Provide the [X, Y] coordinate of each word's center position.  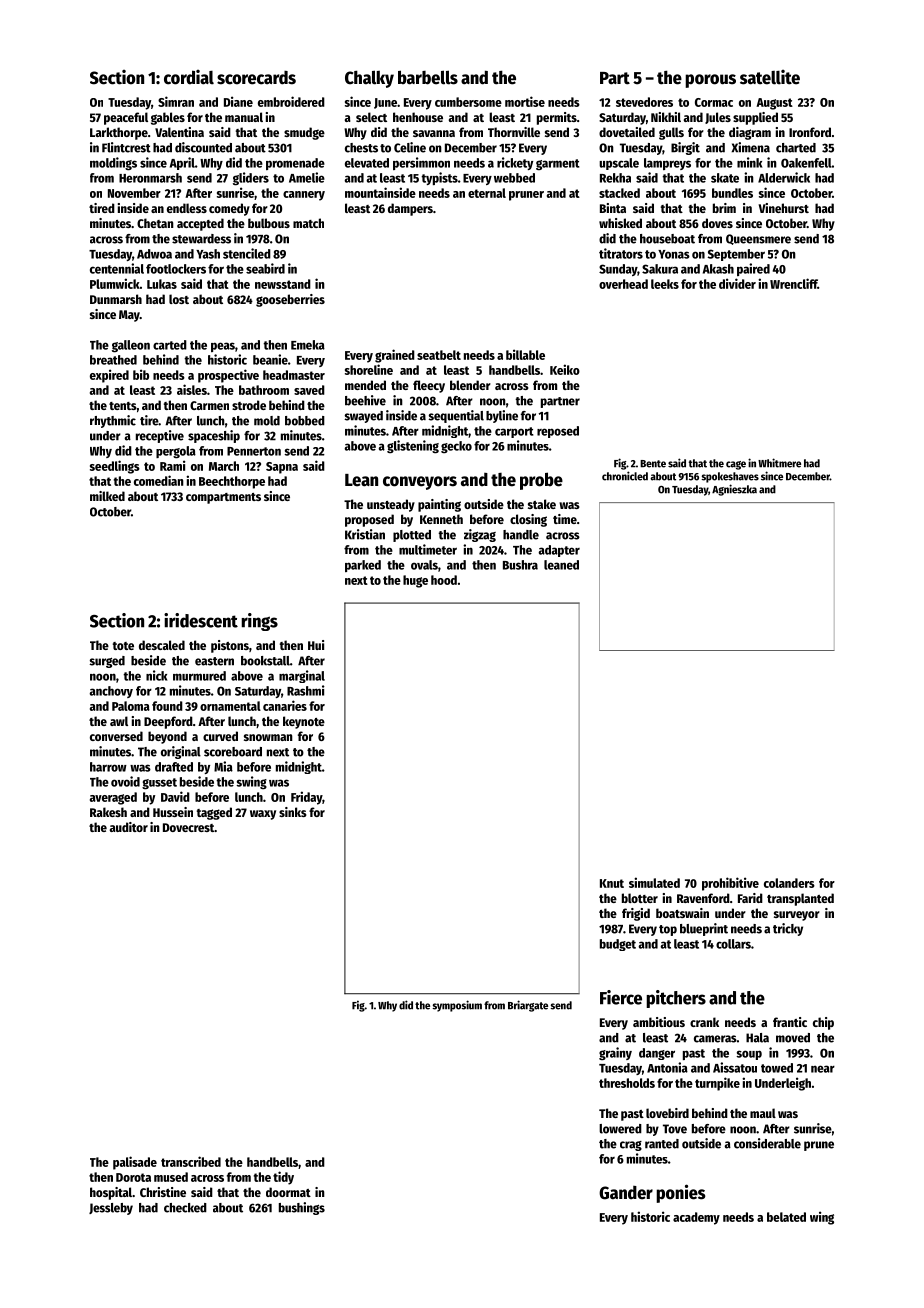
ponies [680, 1193]
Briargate [528, 1006]
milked [107, 496]
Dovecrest [189, 827]
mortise [525, 101]
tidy [283, 1178]
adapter [559, 551]
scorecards [256, 78]
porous [710, 81]
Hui [316, 645]
